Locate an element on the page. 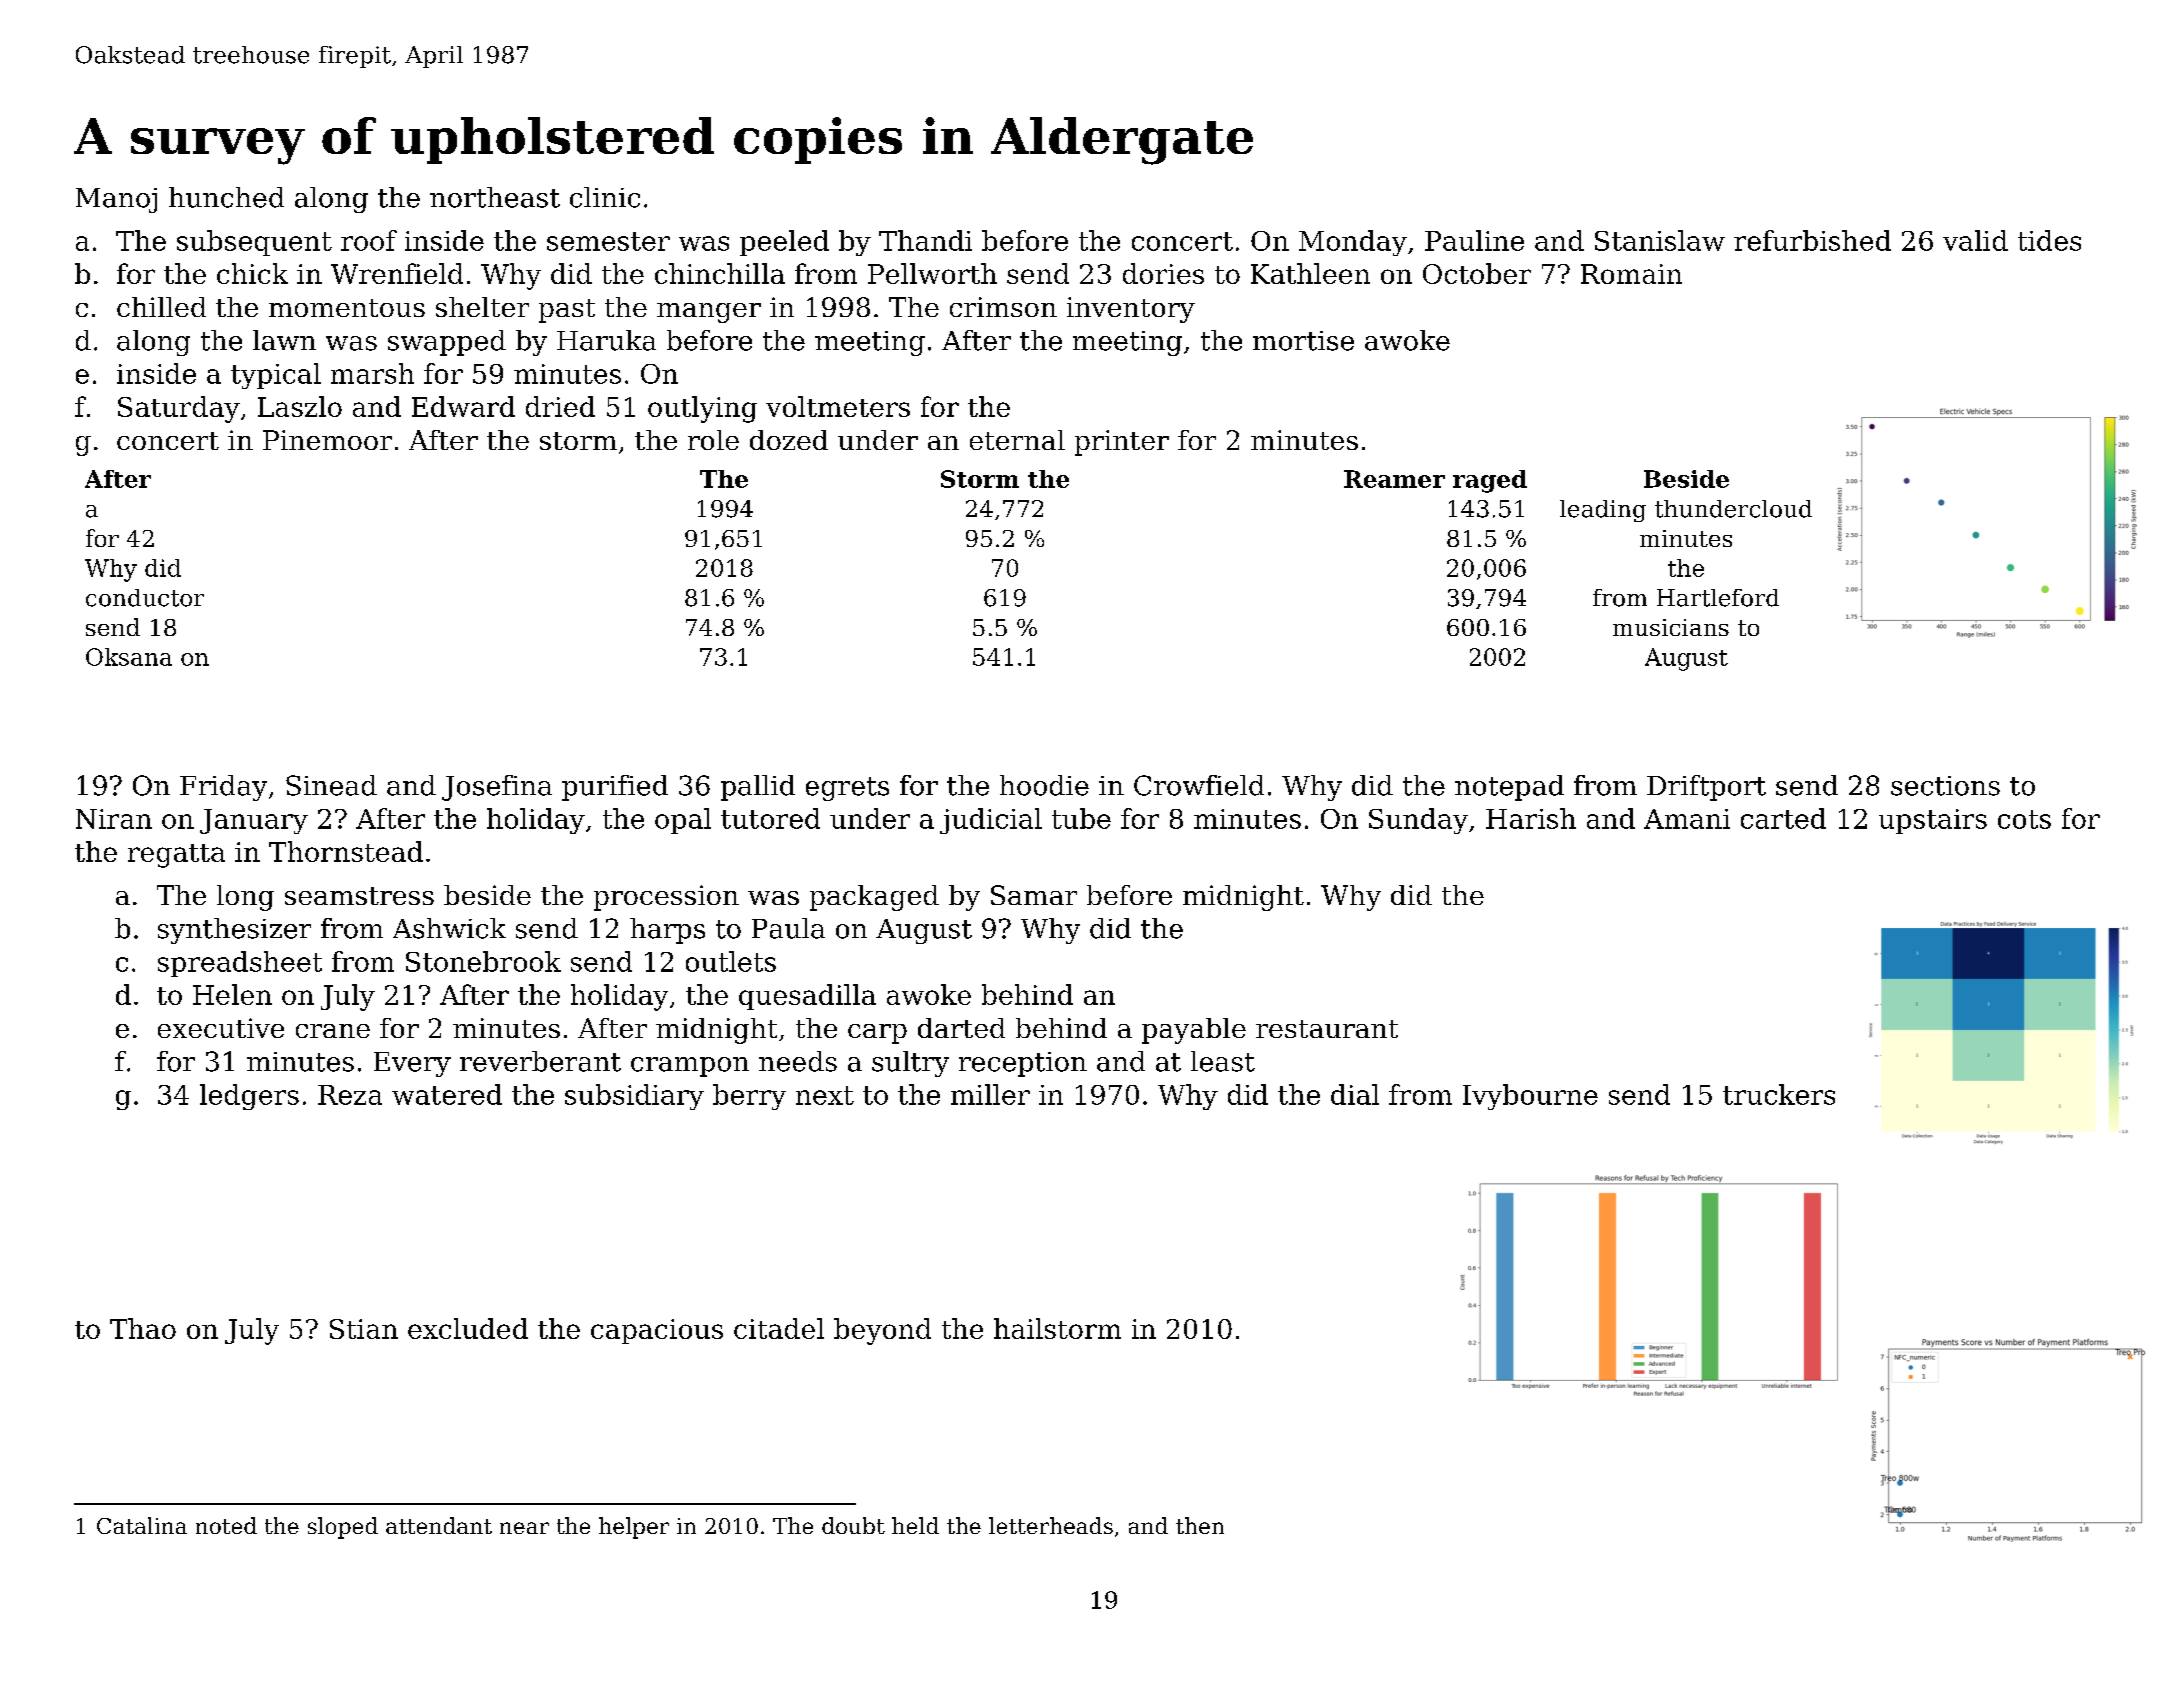 The height and width of the page is (1683, 2178). Catalina is located at coordinates (142, 1525).
